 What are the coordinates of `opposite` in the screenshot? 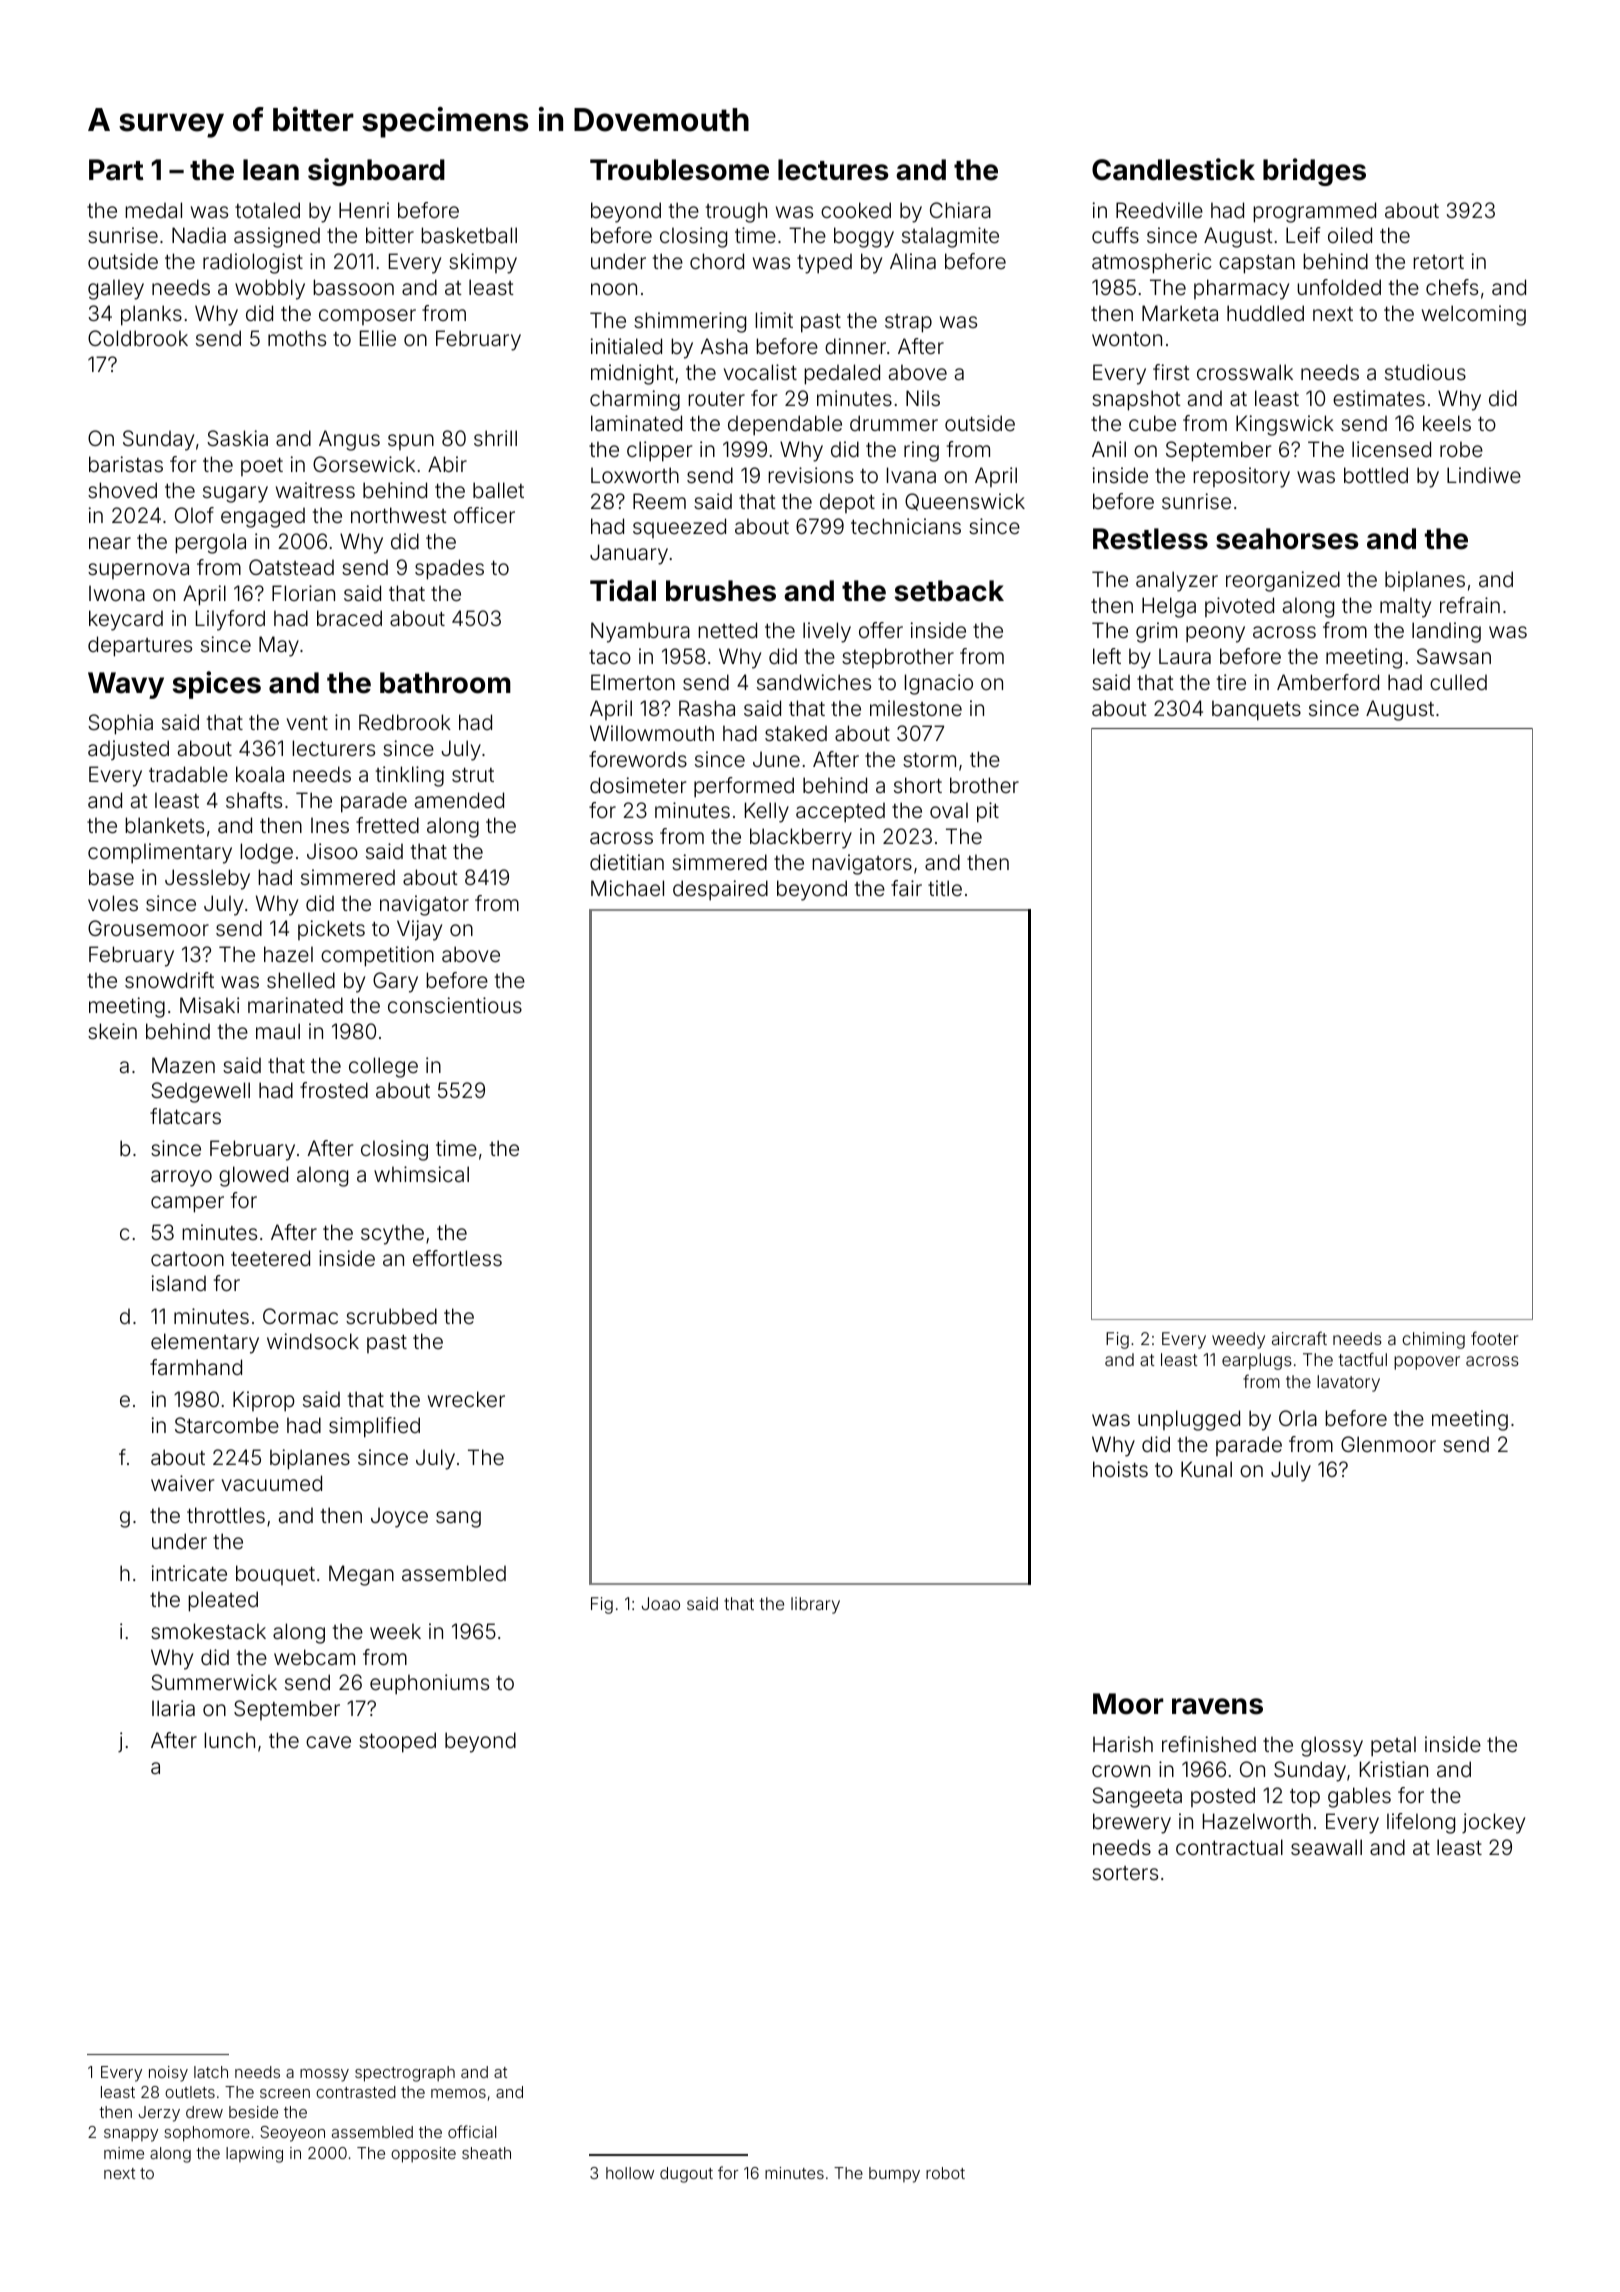 It's located at (423, 2155).
